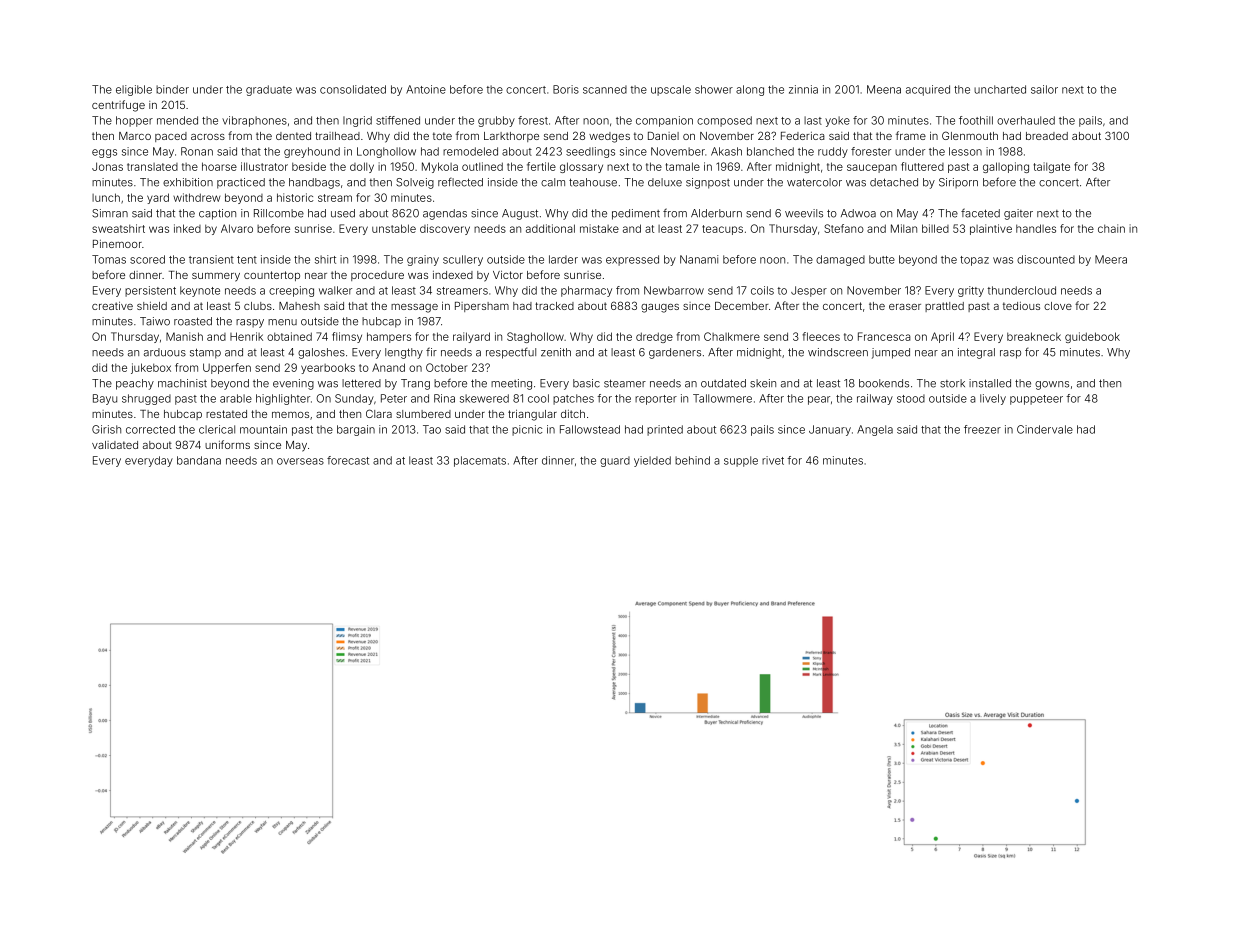 Image resolution: width=1233 pixels, height=952 pixels. What do you see at coordinates (445, 229) in the page?
I see `discovery` at bounding box center [445, 229].
